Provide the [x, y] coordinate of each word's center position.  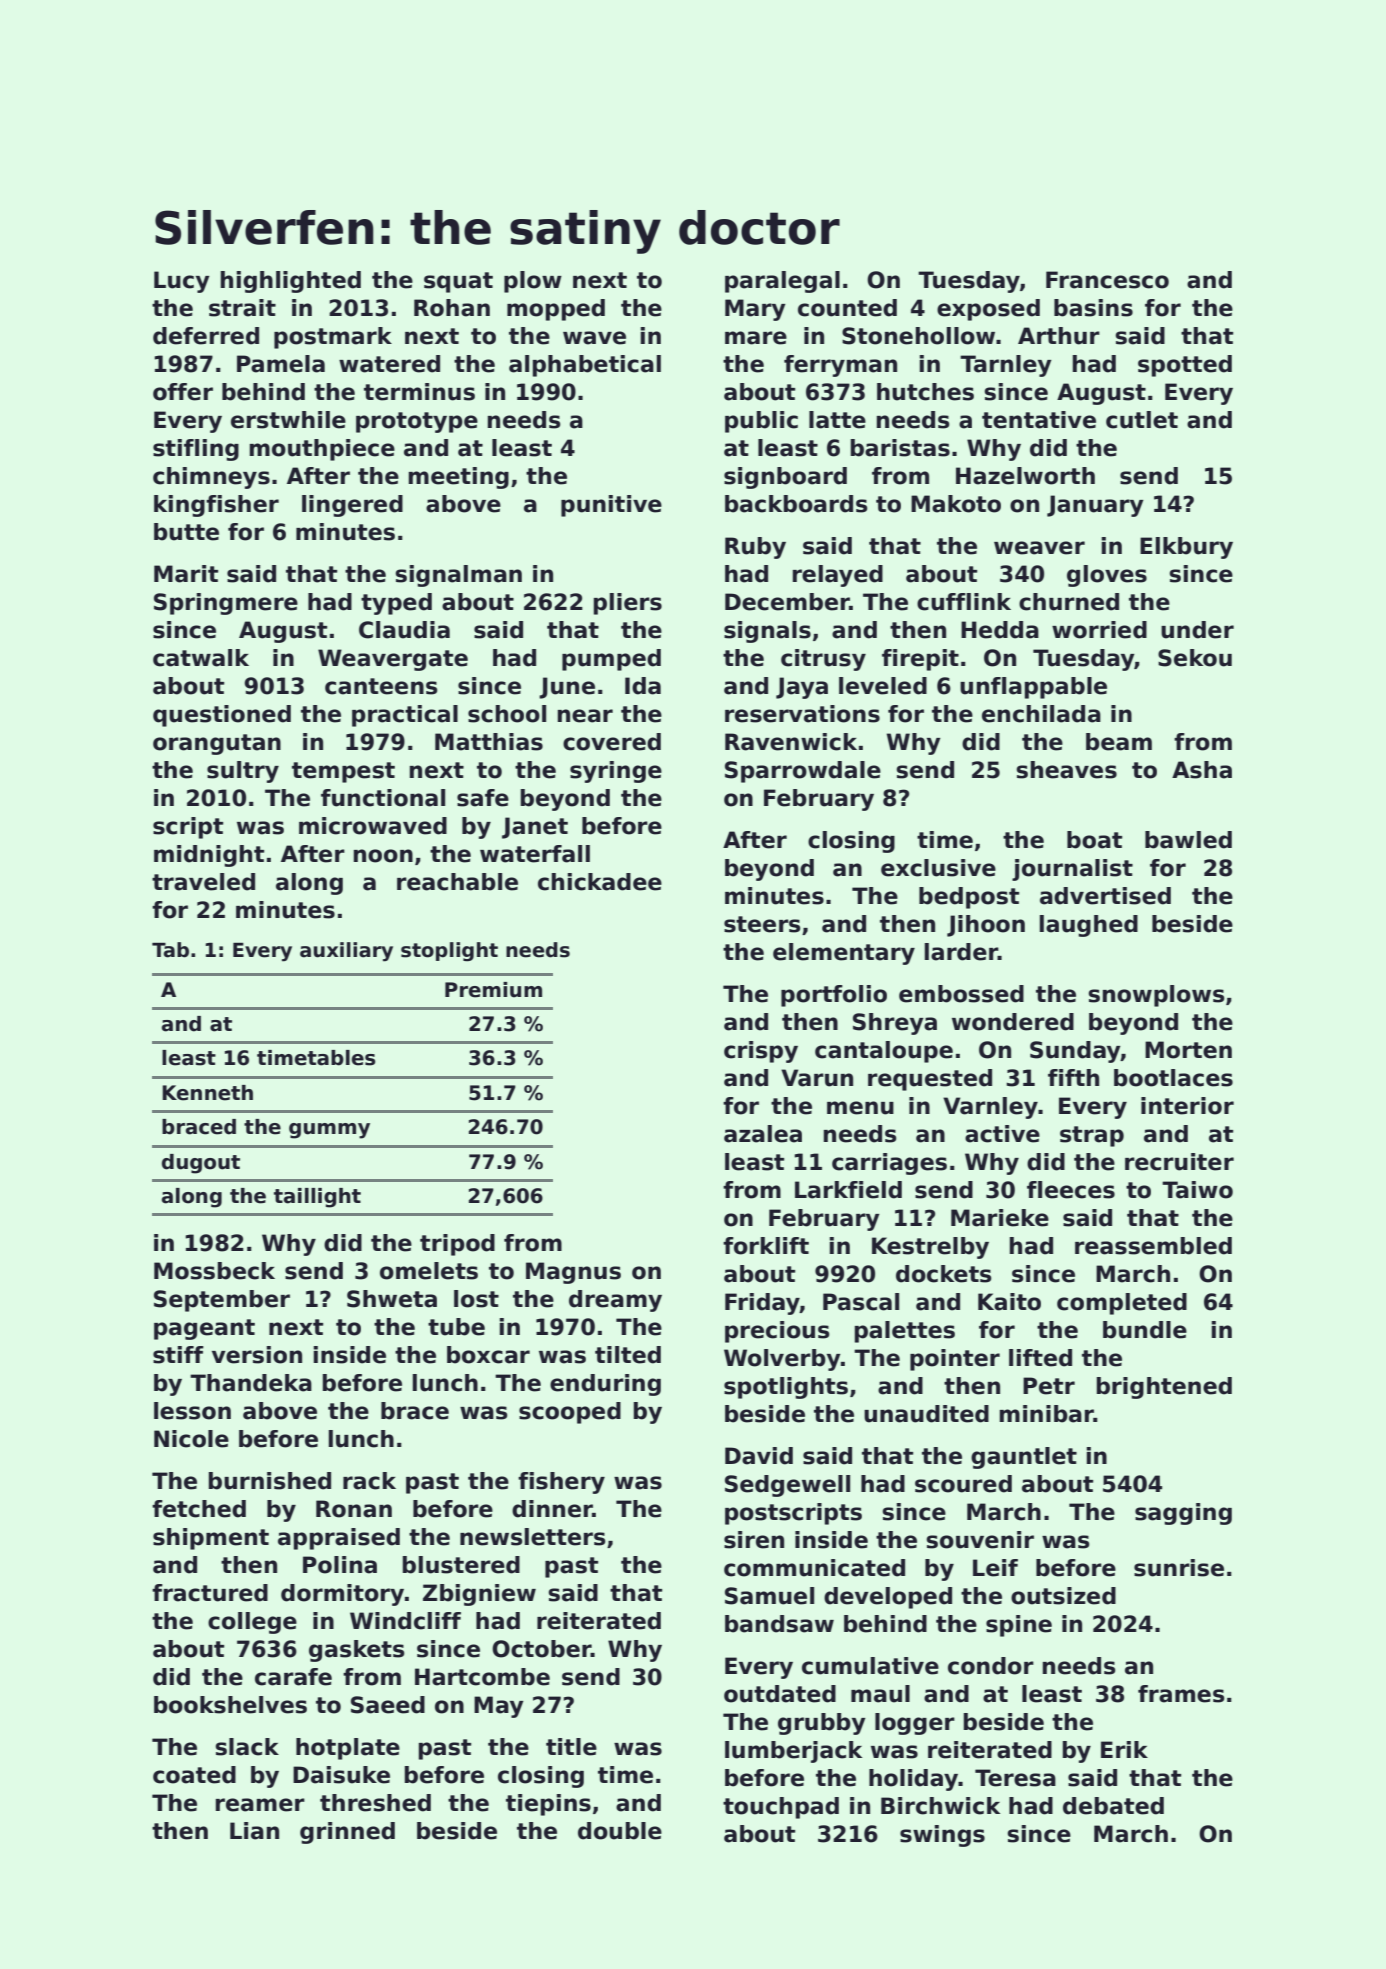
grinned [347, 1833]
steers [762, 924]
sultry [243, 772]
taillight [317, 1198]
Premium [493, 990]
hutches [925, 392]
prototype [417, 422]
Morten [1188, 1050]
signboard [785, 478]
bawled [1188, 840]
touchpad [781, 1808]
